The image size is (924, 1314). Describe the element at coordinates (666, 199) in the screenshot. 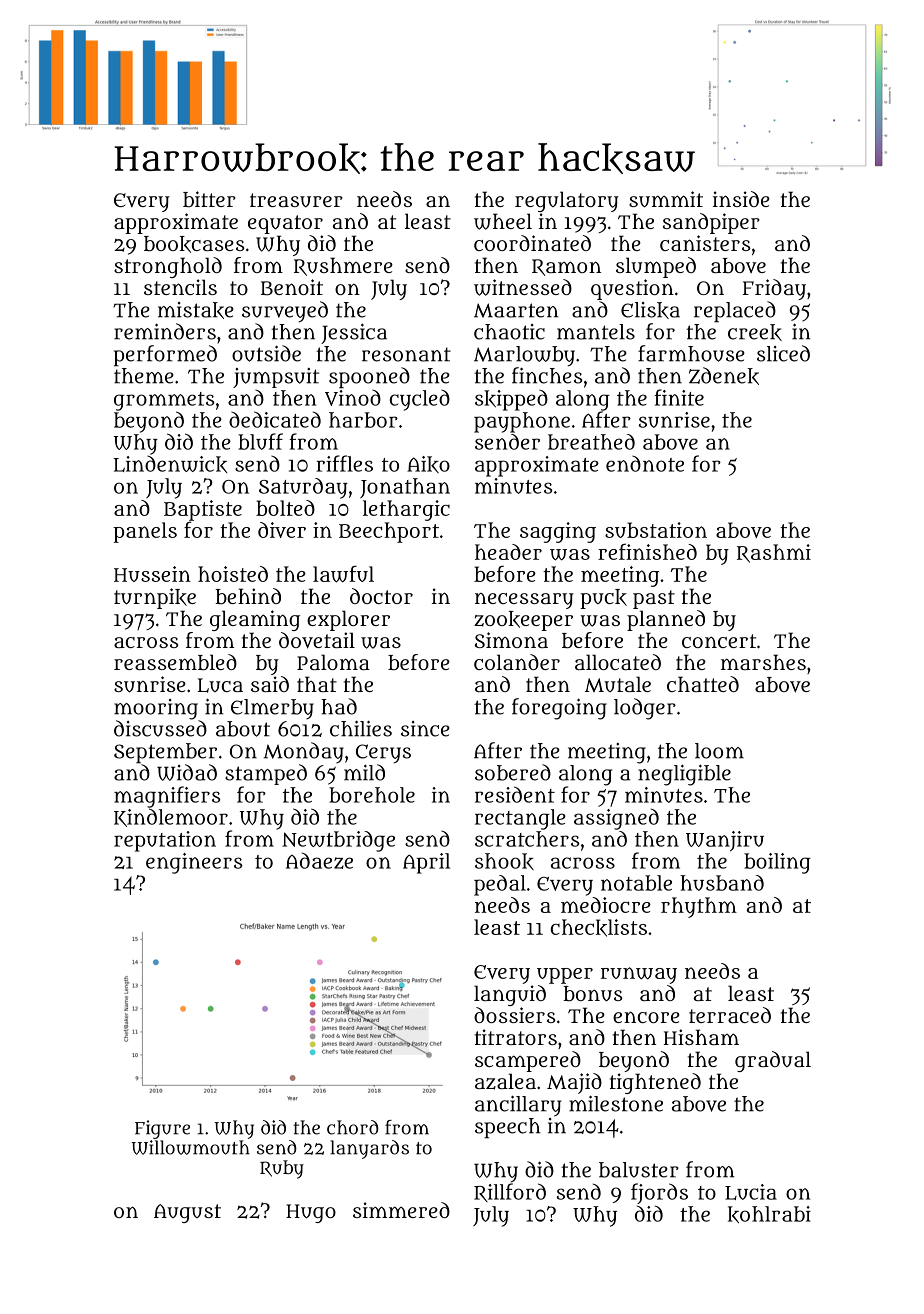

I see `summit` at that location.
